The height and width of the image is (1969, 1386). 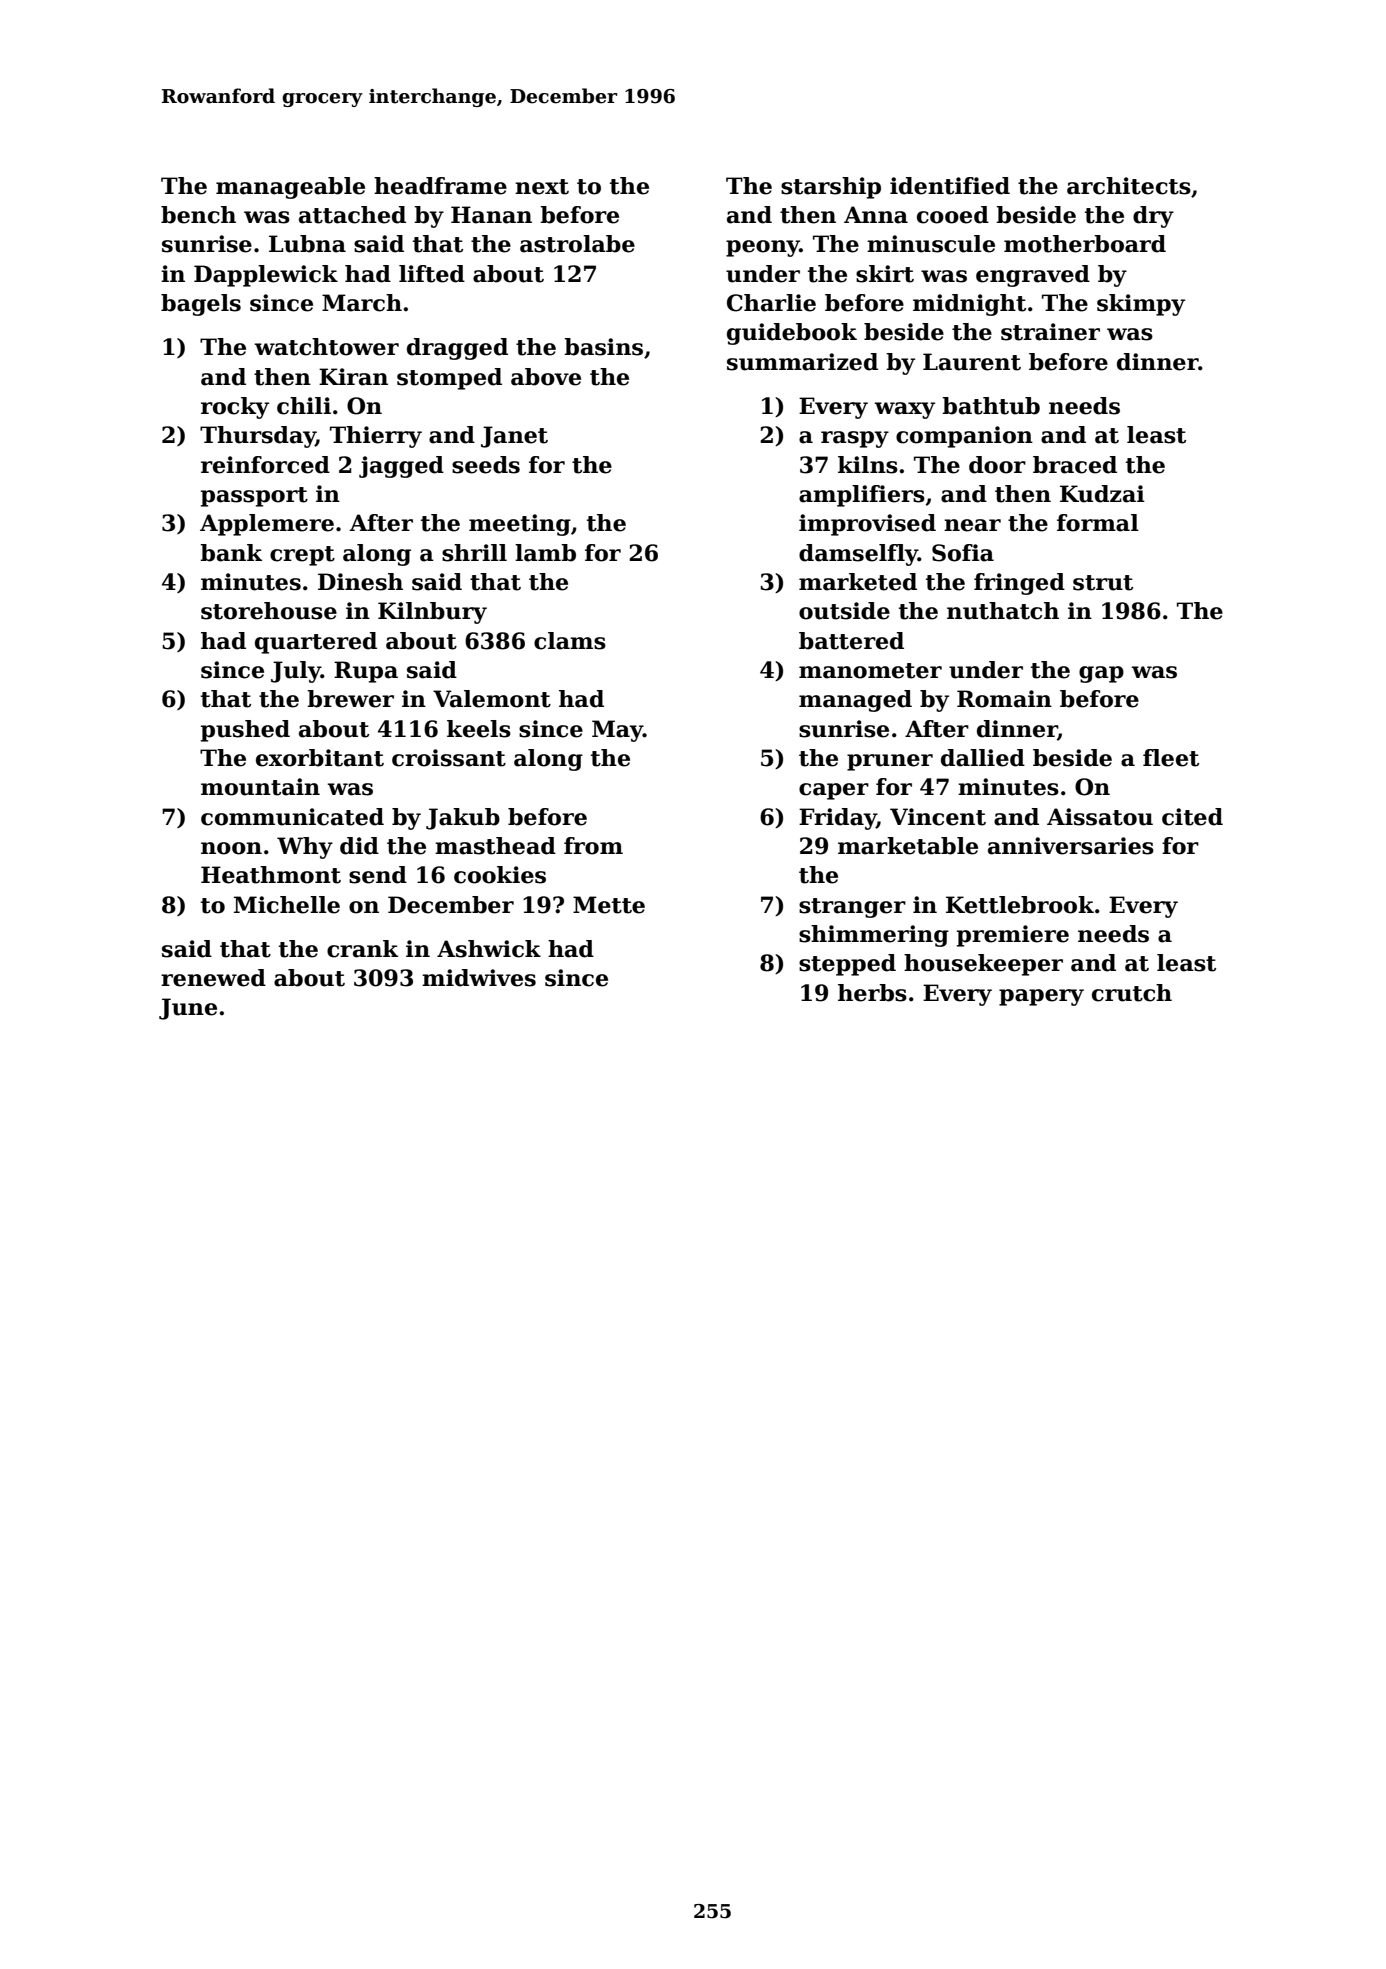 What do you see at coordinates (188, 1009) in the image?
I see `June` at bounding box center [188, 1009].
